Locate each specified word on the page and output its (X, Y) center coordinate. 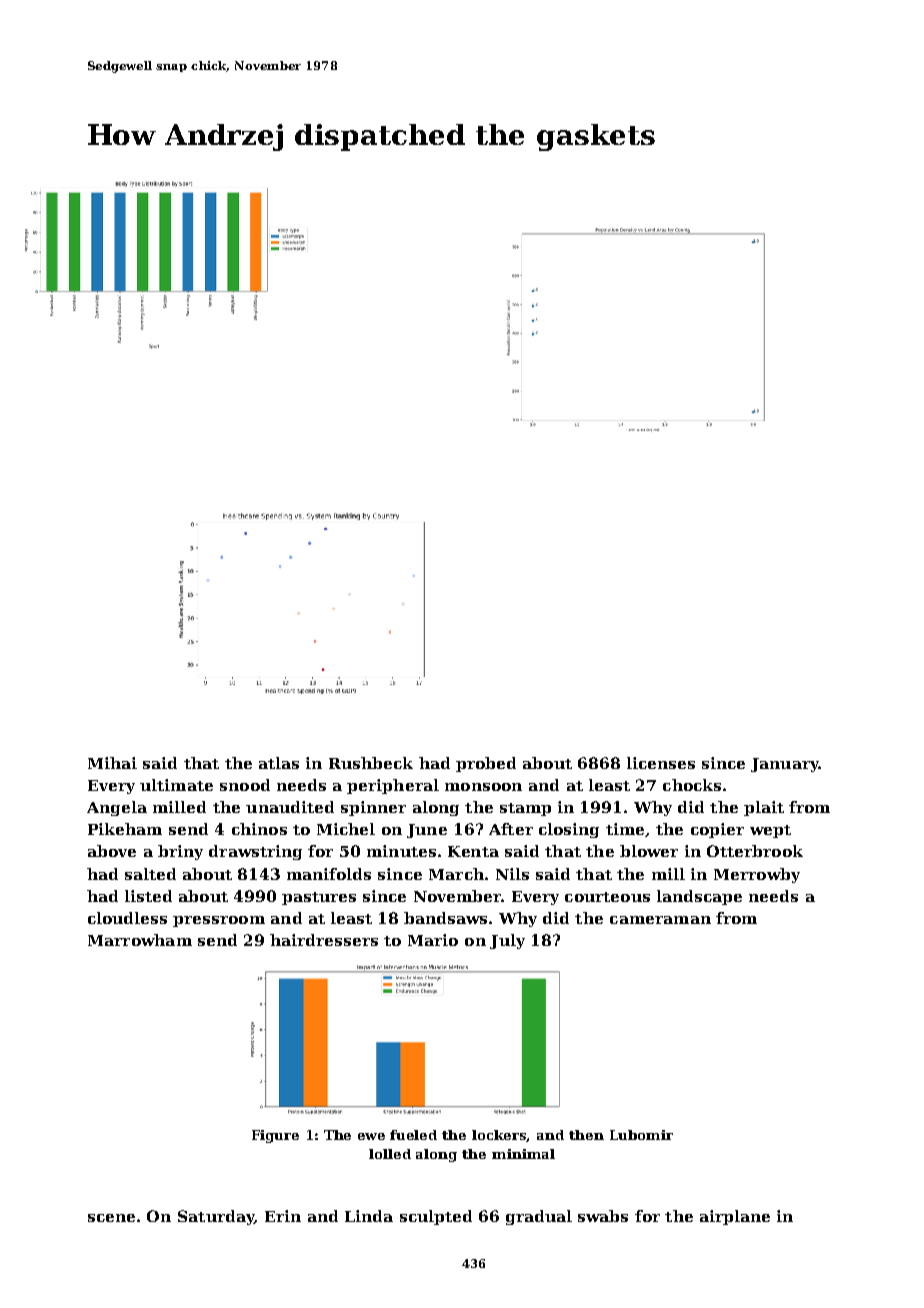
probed (486, 764)
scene (111, 1218)
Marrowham (140, 940)
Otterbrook (755, 851)
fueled (413, 1135)
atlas (279, 763)
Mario (433, 940)
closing (569, 830)
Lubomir (641, 1135)
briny (180, 852)
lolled (390, 1154)
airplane (735, 1217)
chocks (692, 785)
